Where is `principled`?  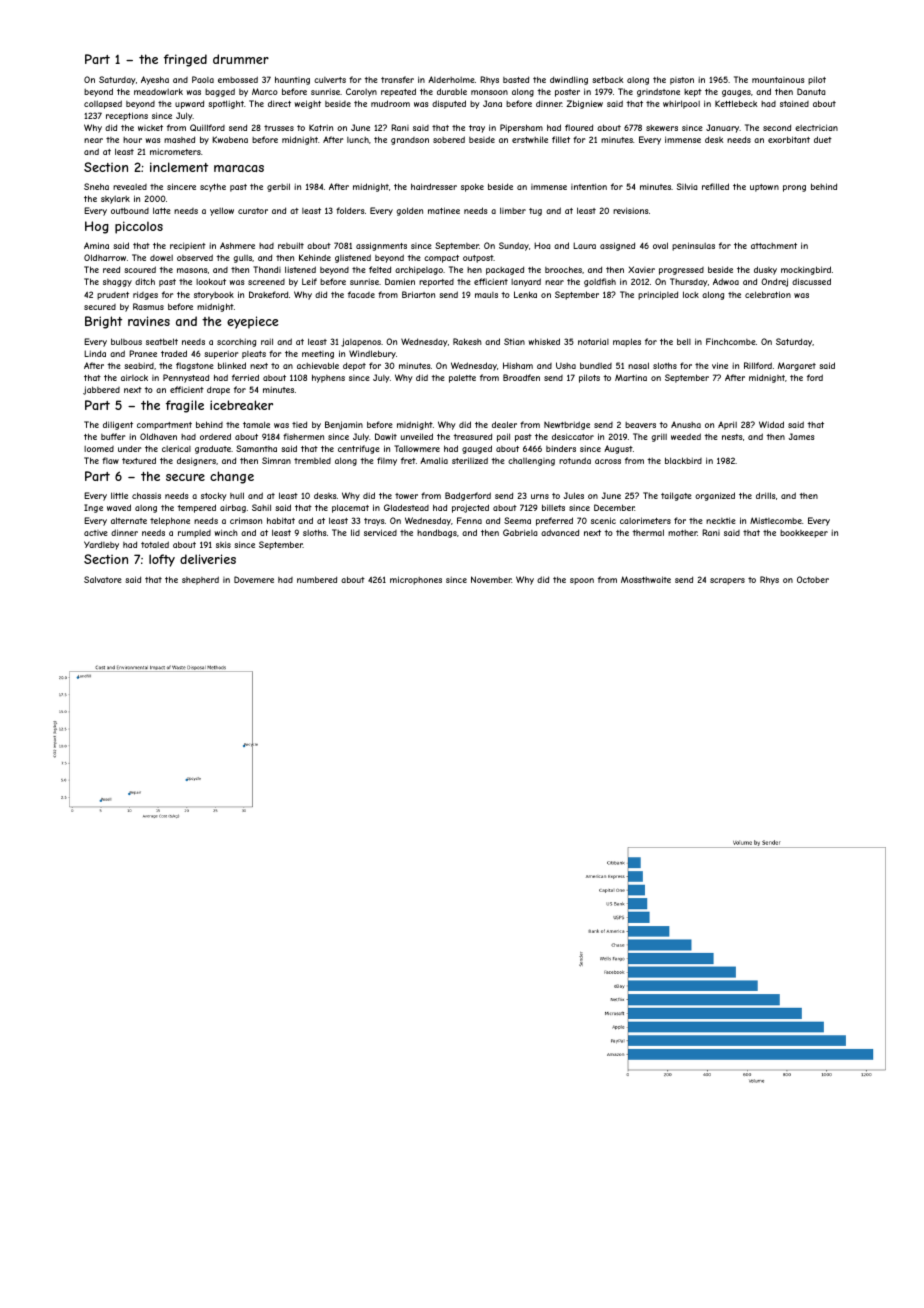 principled is located at coordinates (658, 295).
